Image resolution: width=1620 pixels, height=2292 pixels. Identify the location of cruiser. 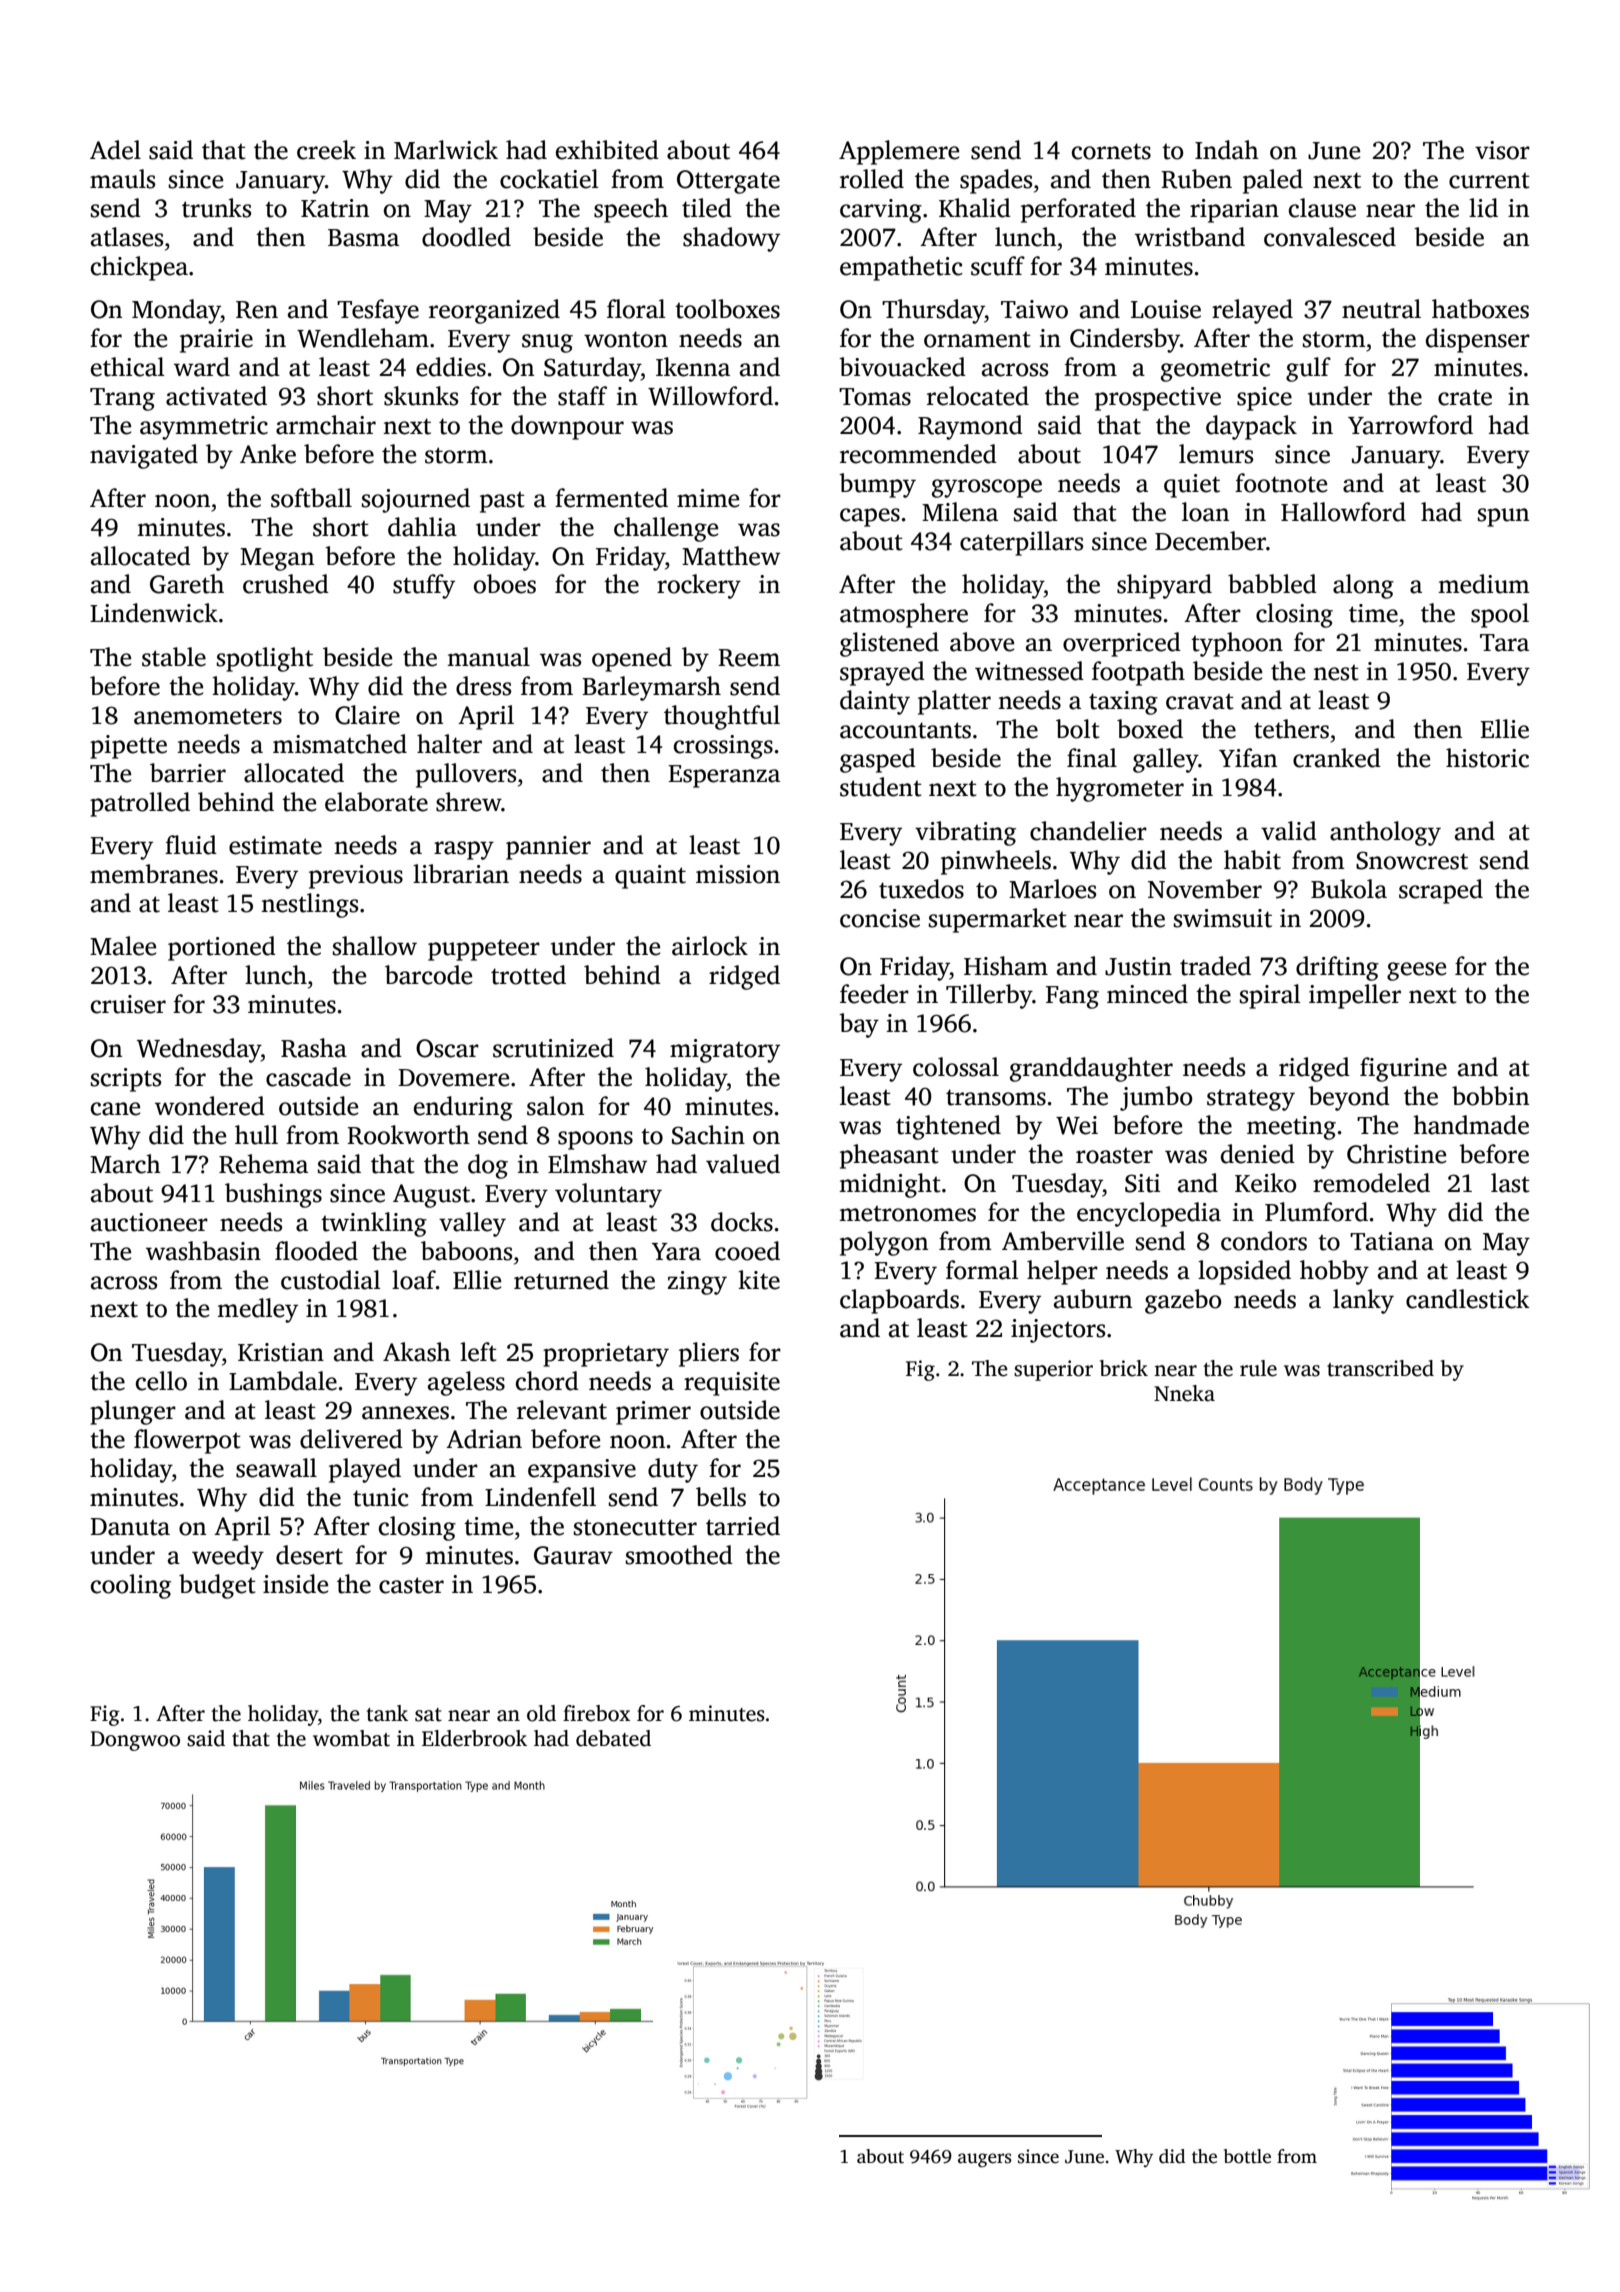
(128, 1004).
